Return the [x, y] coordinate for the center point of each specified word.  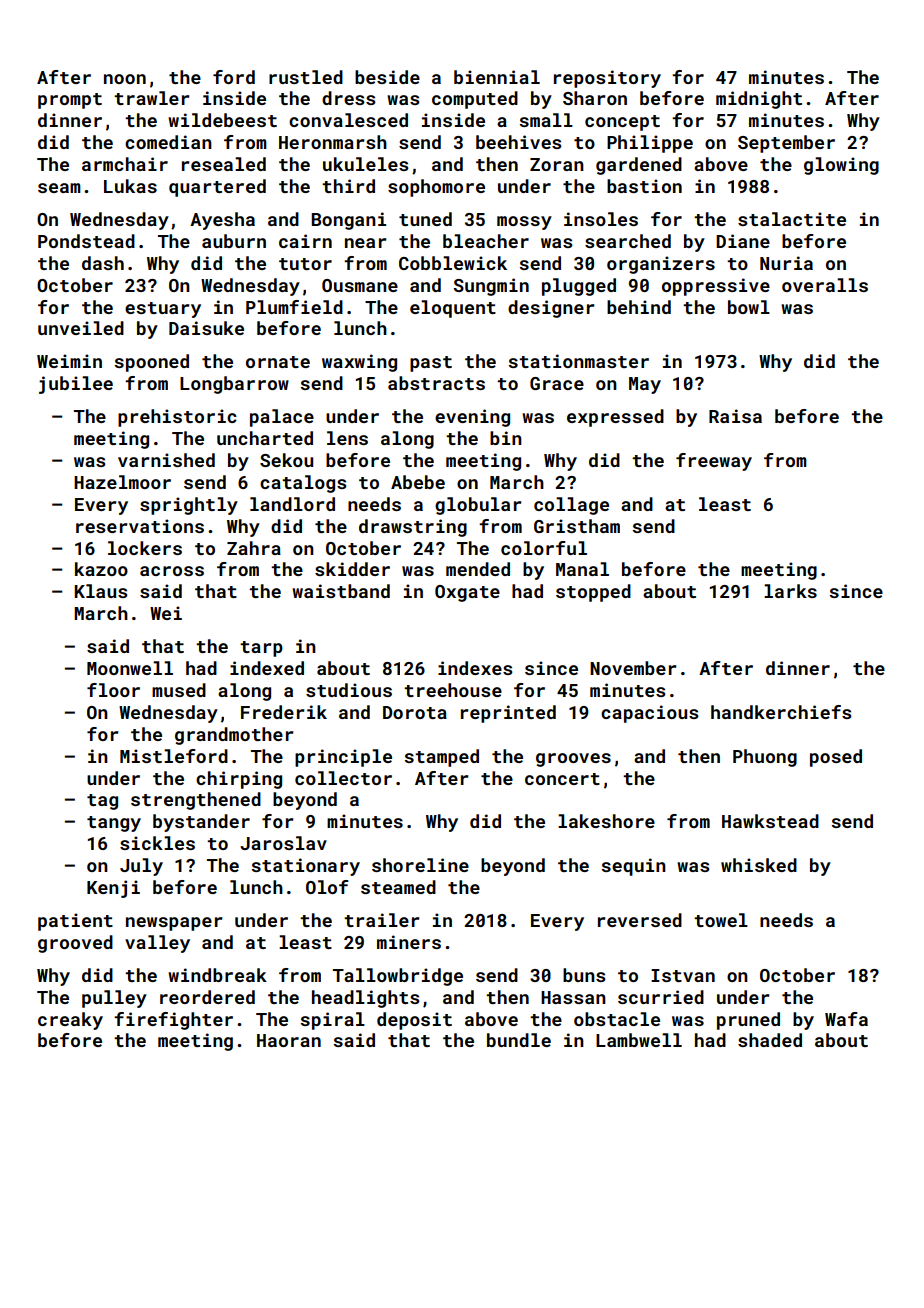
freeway [714, 462]
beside [387, 77]
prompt [70, 101]
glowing [841, 166]
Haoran [289, 1040]
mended [478, 569]
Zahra [254, 548]
